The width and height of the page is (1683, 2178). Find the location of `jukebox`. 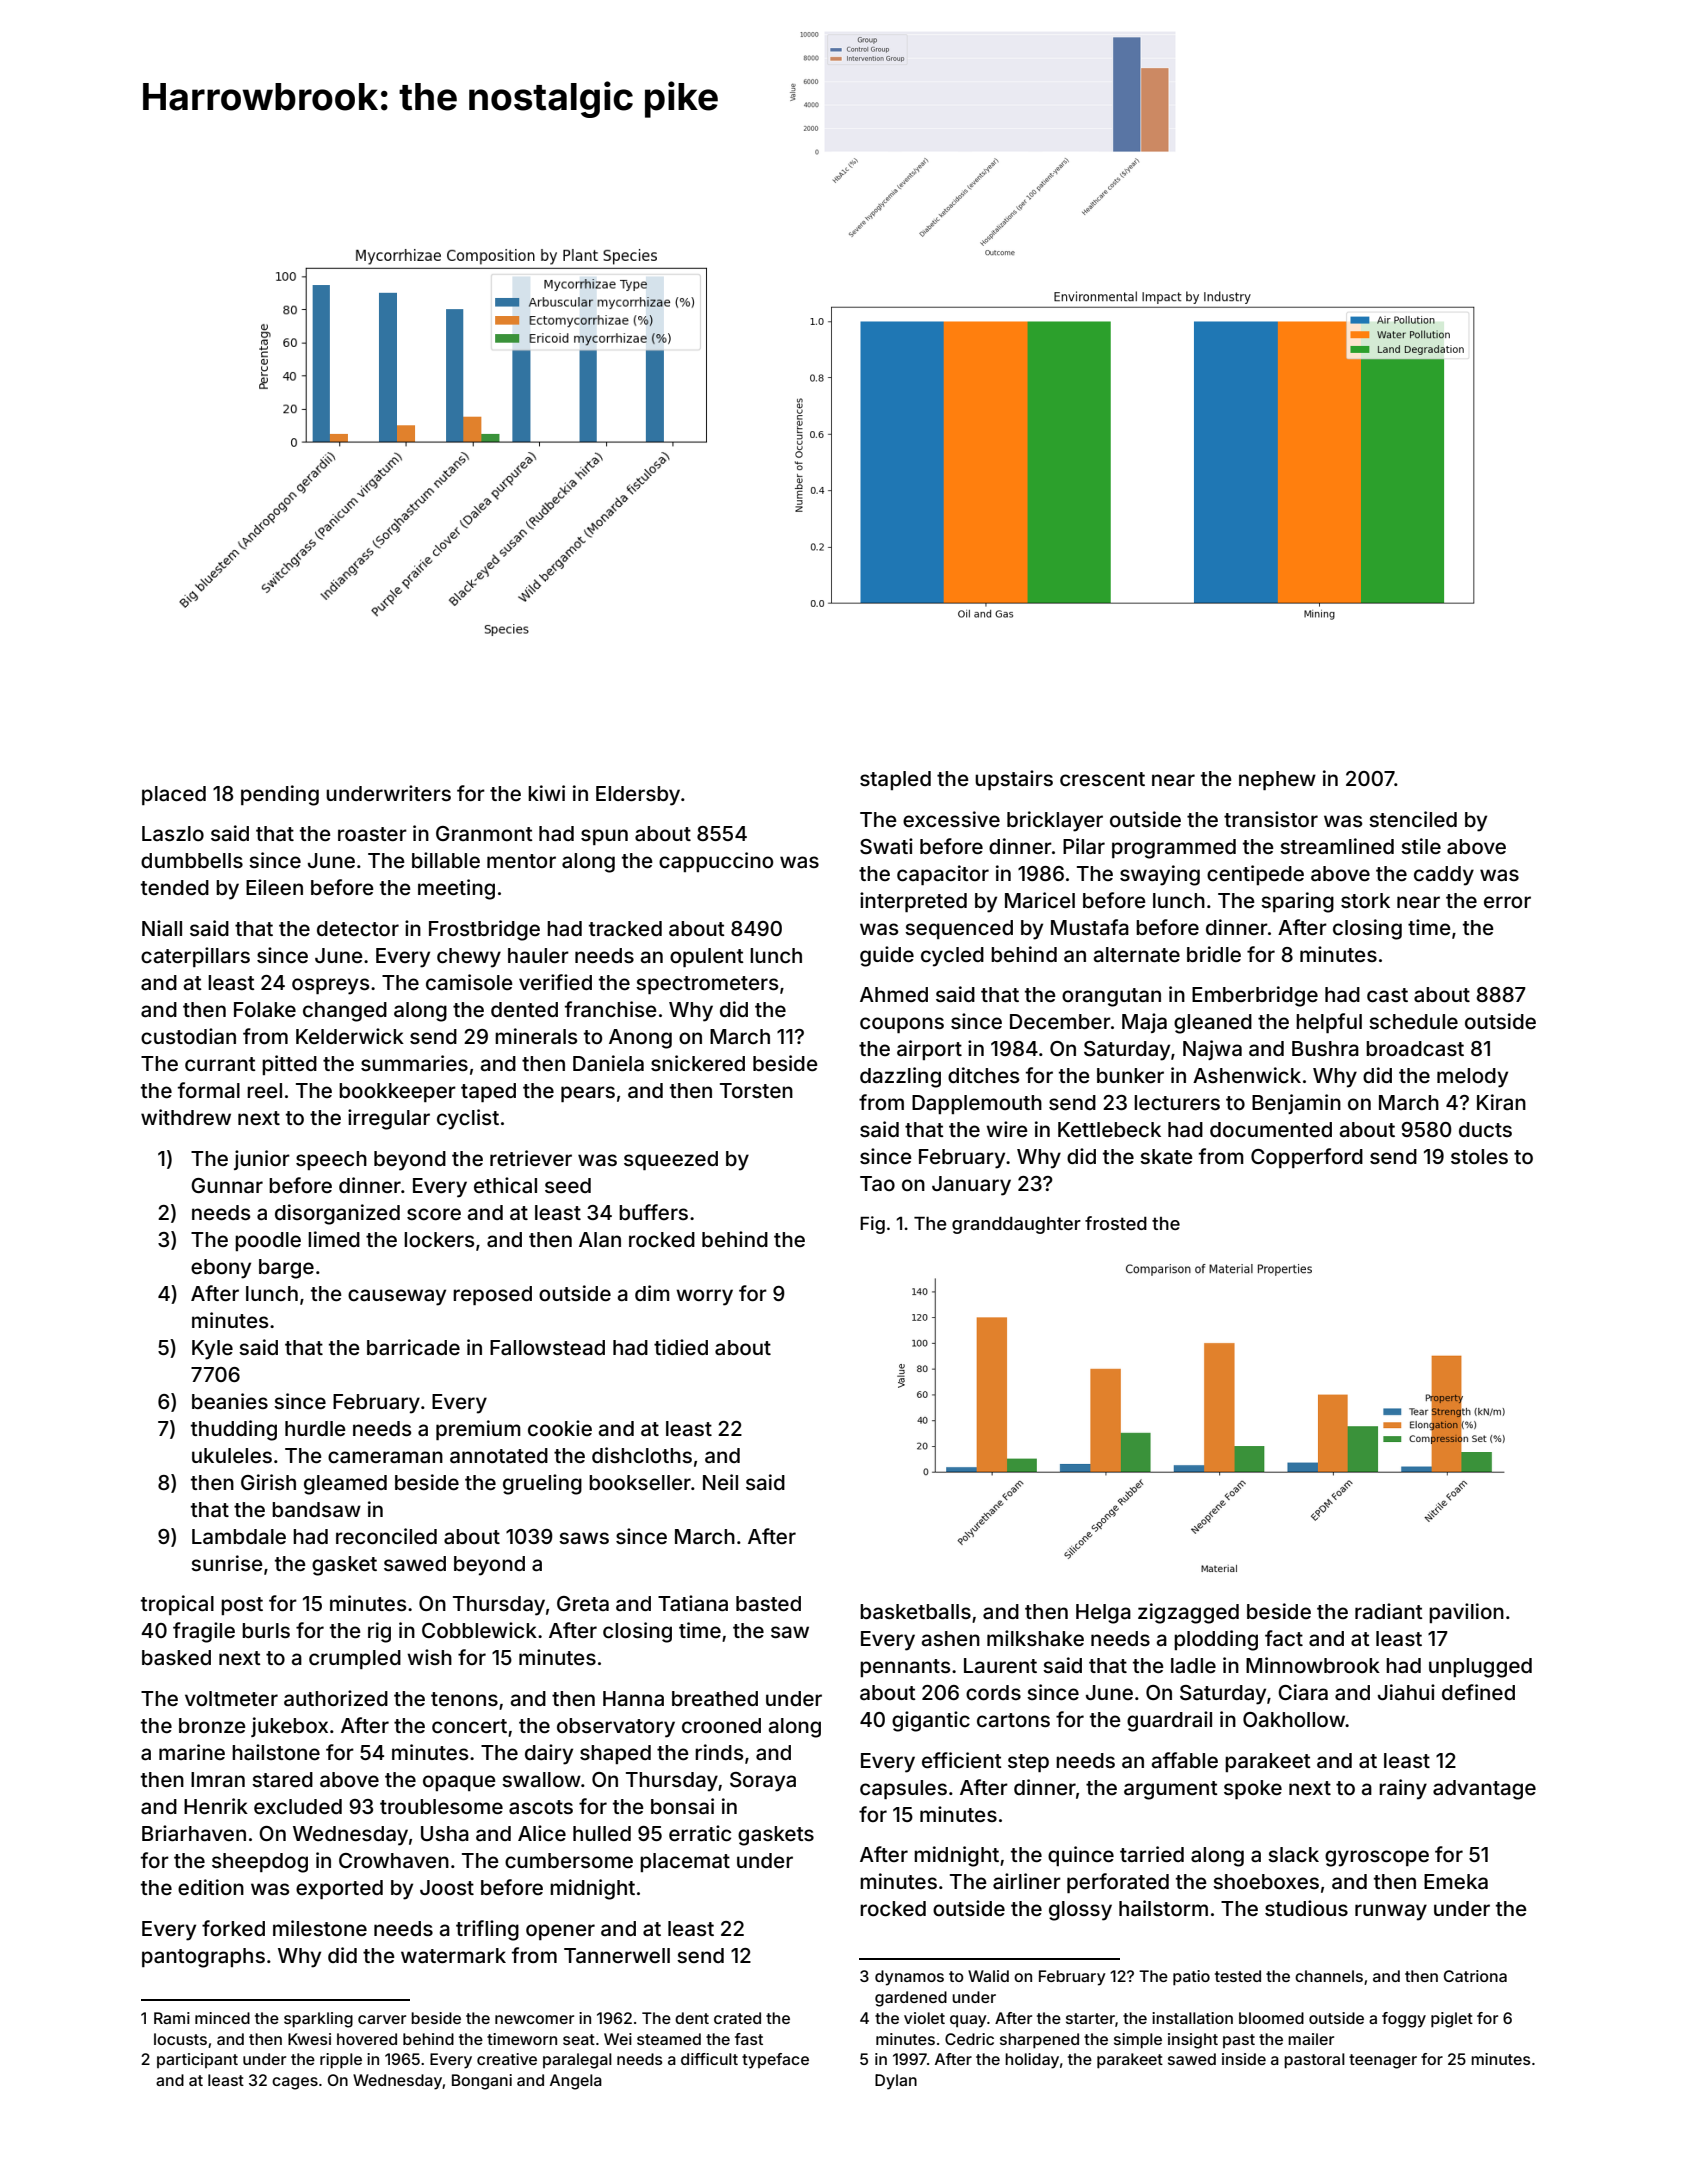

jukebox is located at coordinates (289, 1727).
